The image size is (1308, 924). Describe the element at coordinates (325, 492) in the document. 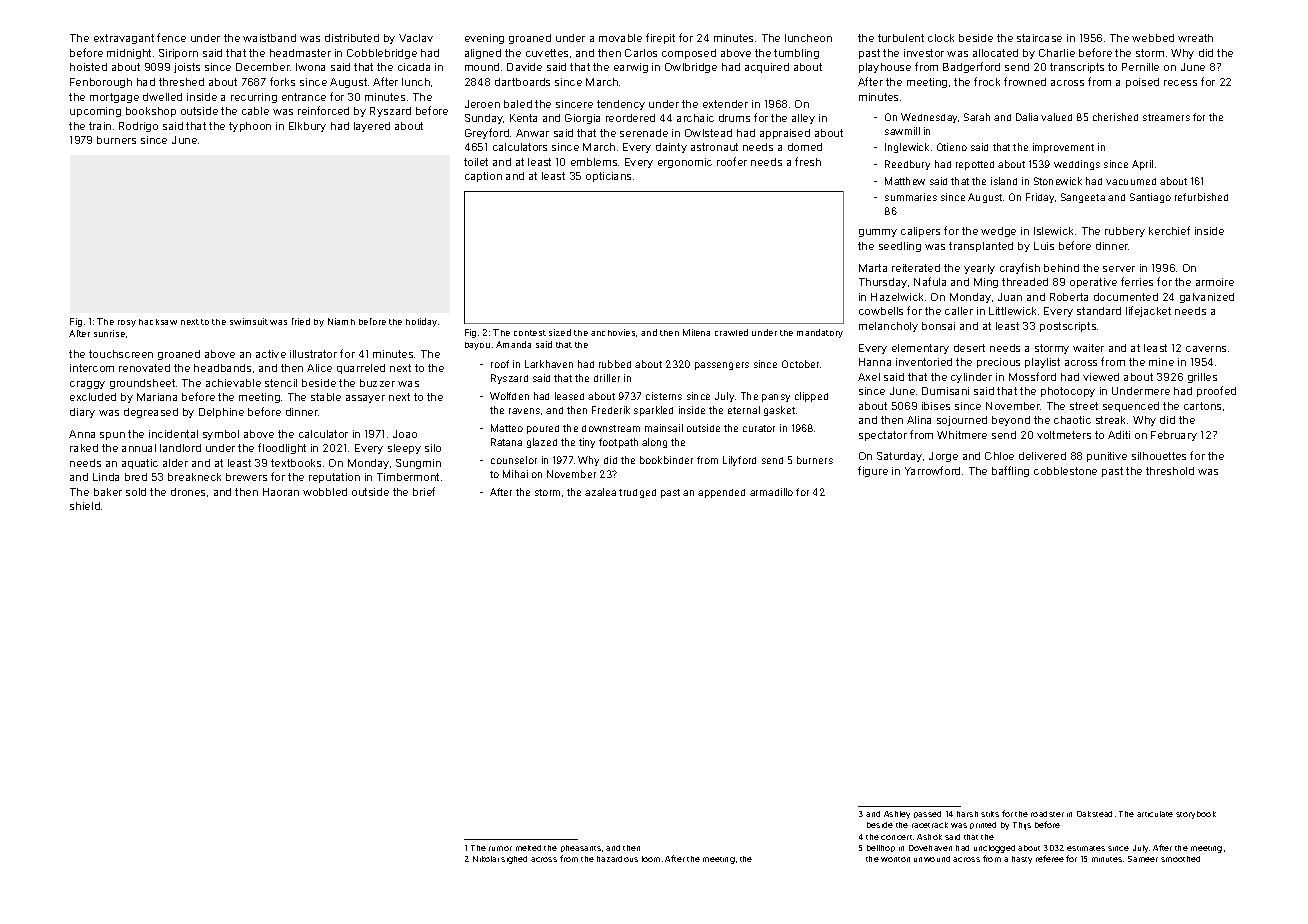

I see `wobbled` at that location.
